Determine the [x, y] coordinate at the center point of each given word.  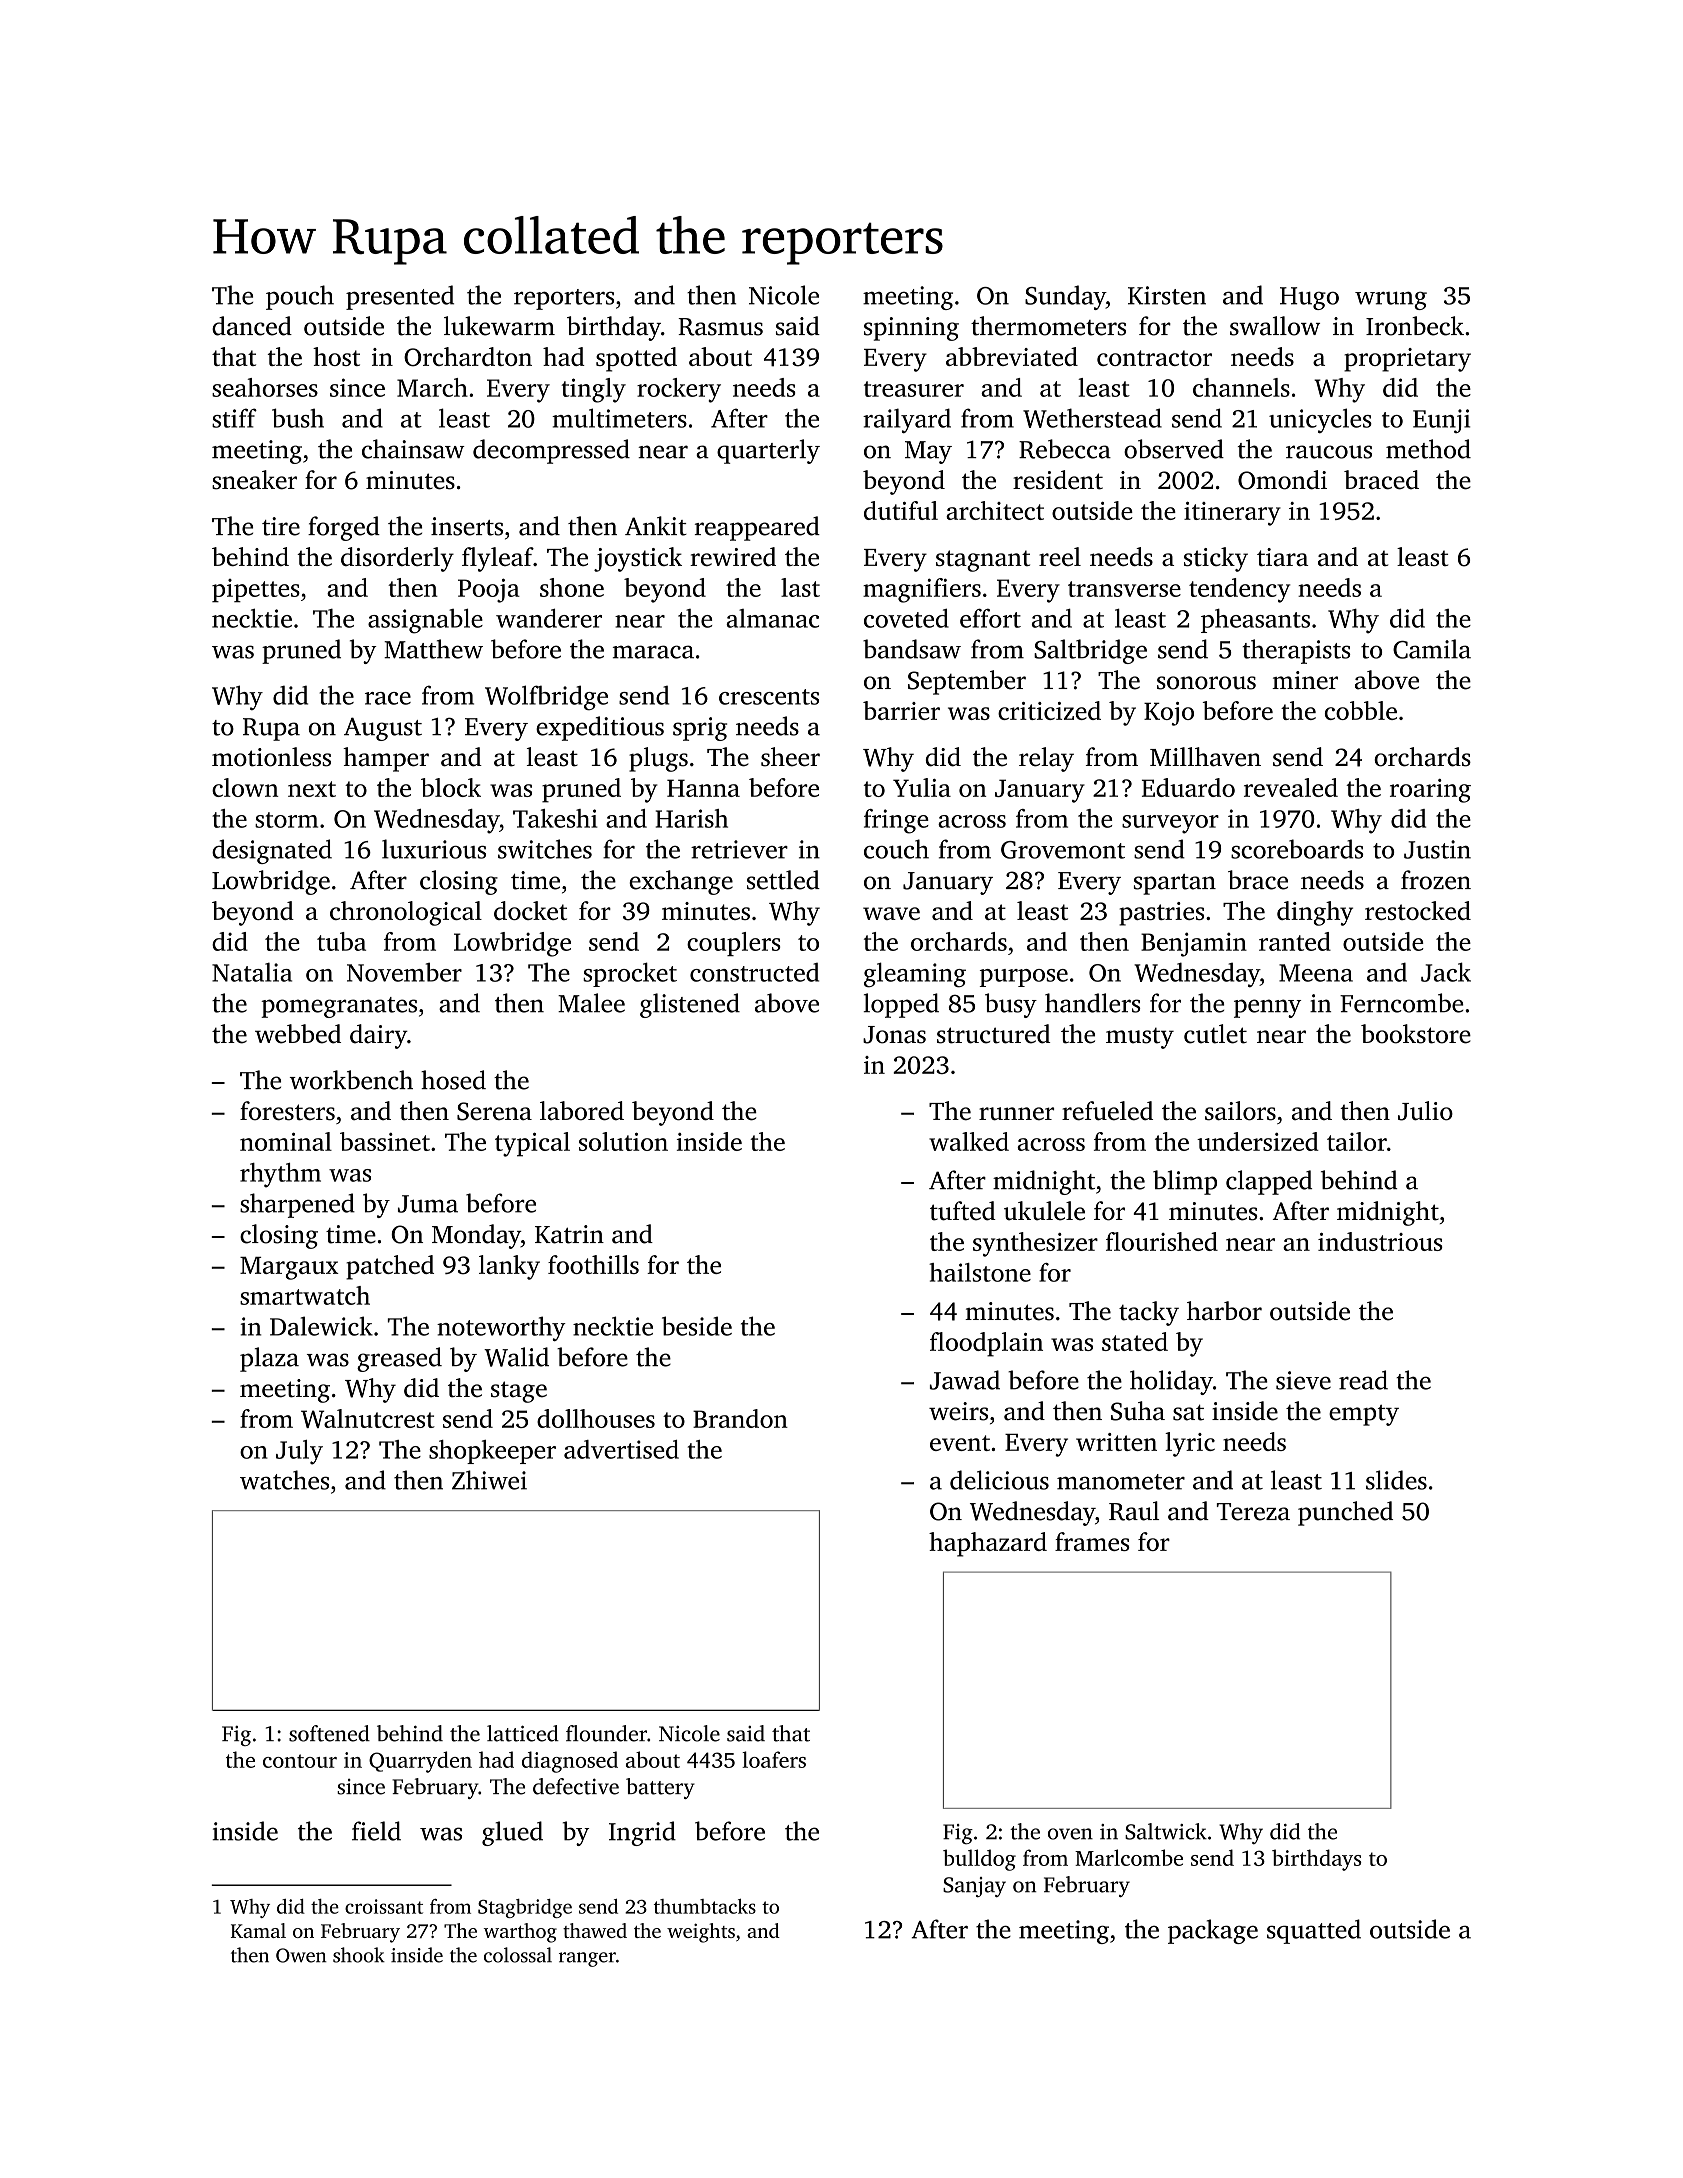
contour [300, 1761]
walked [969, 1141]
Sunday [1065, 297]
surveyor [1170, 824]
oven [1070, 1834]
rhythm [280, 1175]
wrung [1391, 300]
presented [400, 297]
